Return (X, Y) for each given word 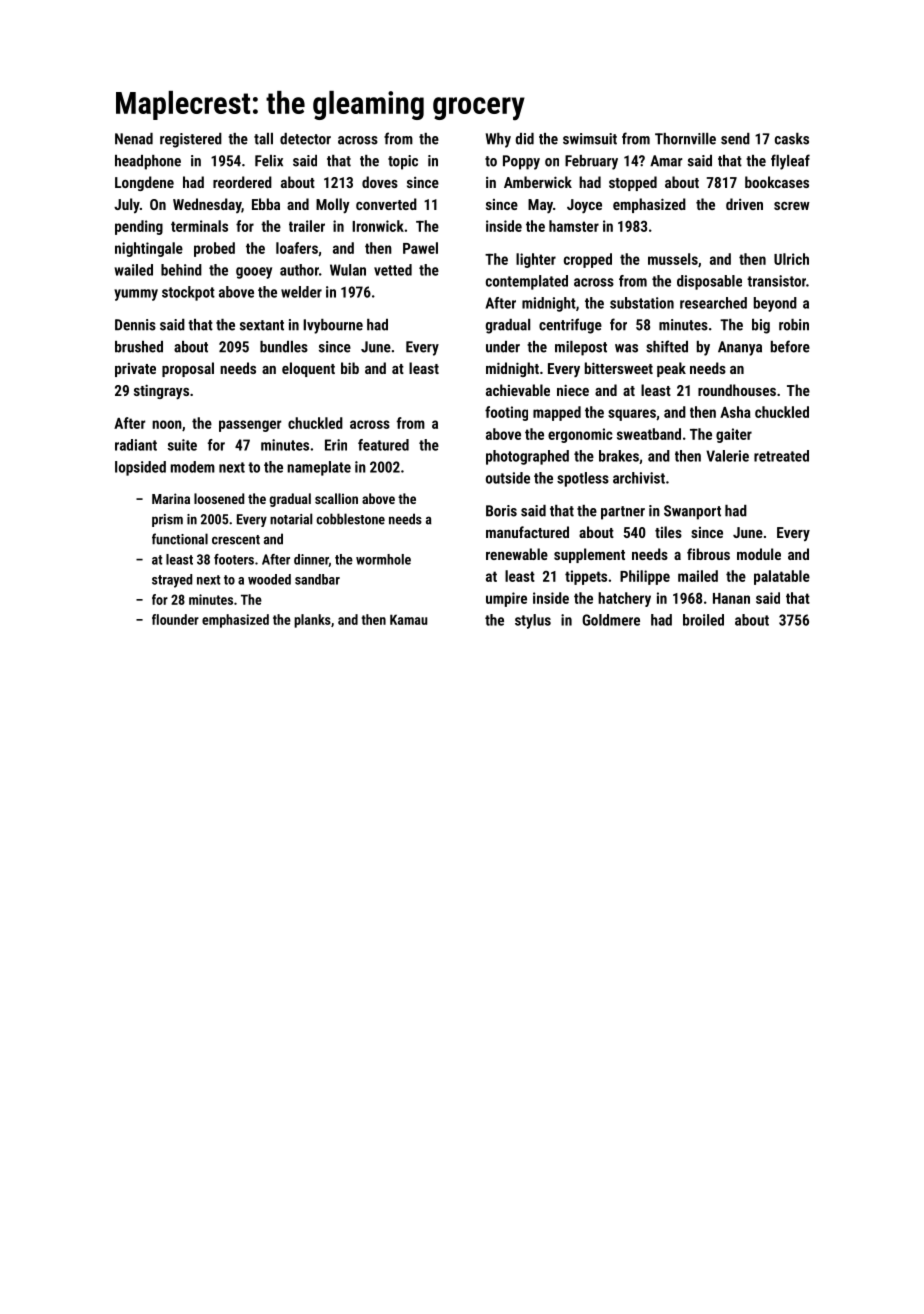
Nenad (134, 139)
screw (792, 206)
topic (403, 162)
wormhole (383, 559)
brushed (139, 347)
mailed (698, 576)
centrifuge (570, 326)
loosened (219, 498)
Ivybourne (333, 326)
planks (312, 621)
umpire (506, 599)
